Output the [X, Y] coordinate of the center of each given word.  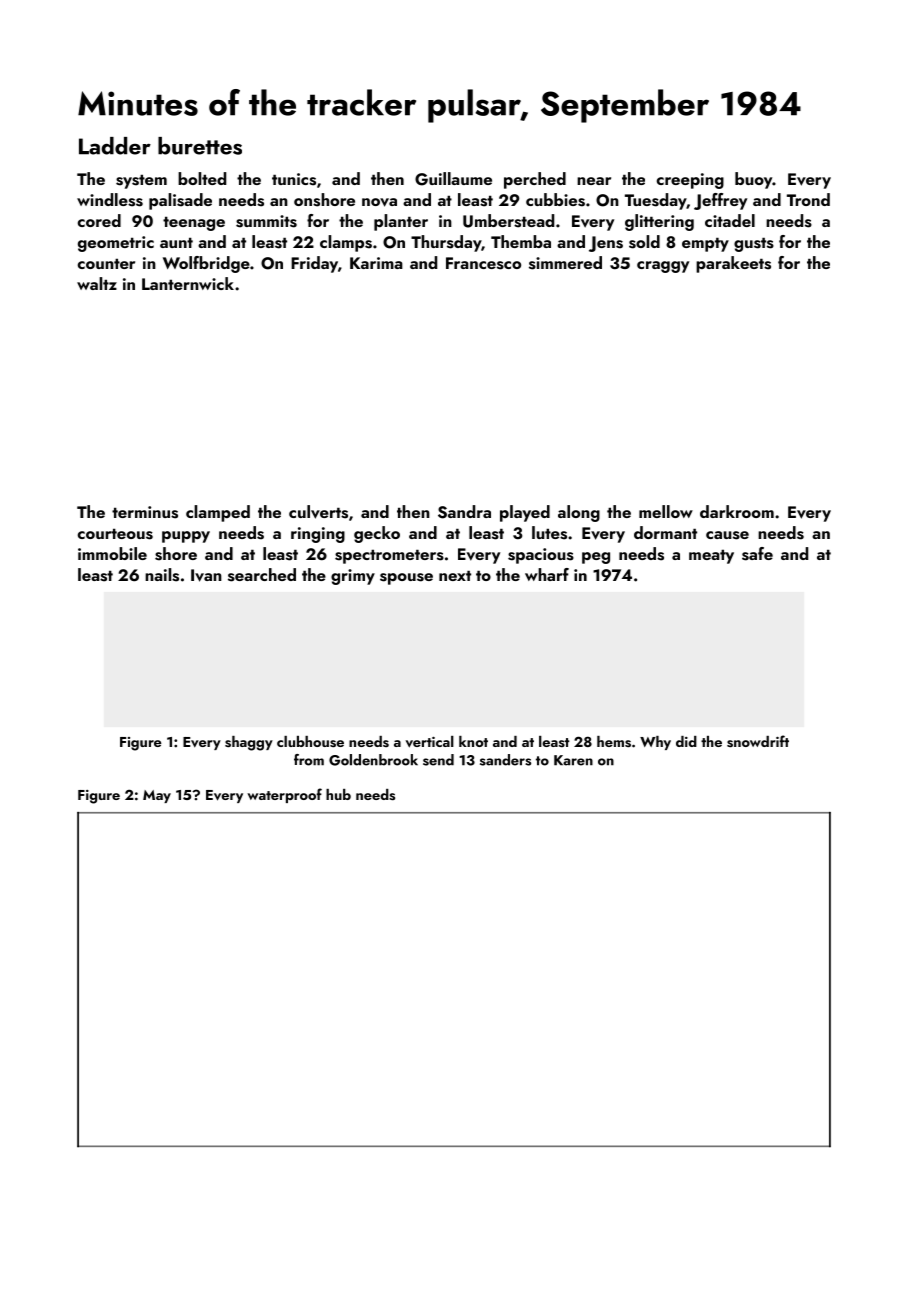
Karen [573, 760]
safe [757, 554]
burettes [200, 146]
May [157, 796]
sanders [505, 760]
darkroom [737, 511]
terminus [145, 512]
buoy [753, 180]
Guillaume [453, 179]
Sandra [464, 512]
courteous [115, 534]
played [525, 513]
